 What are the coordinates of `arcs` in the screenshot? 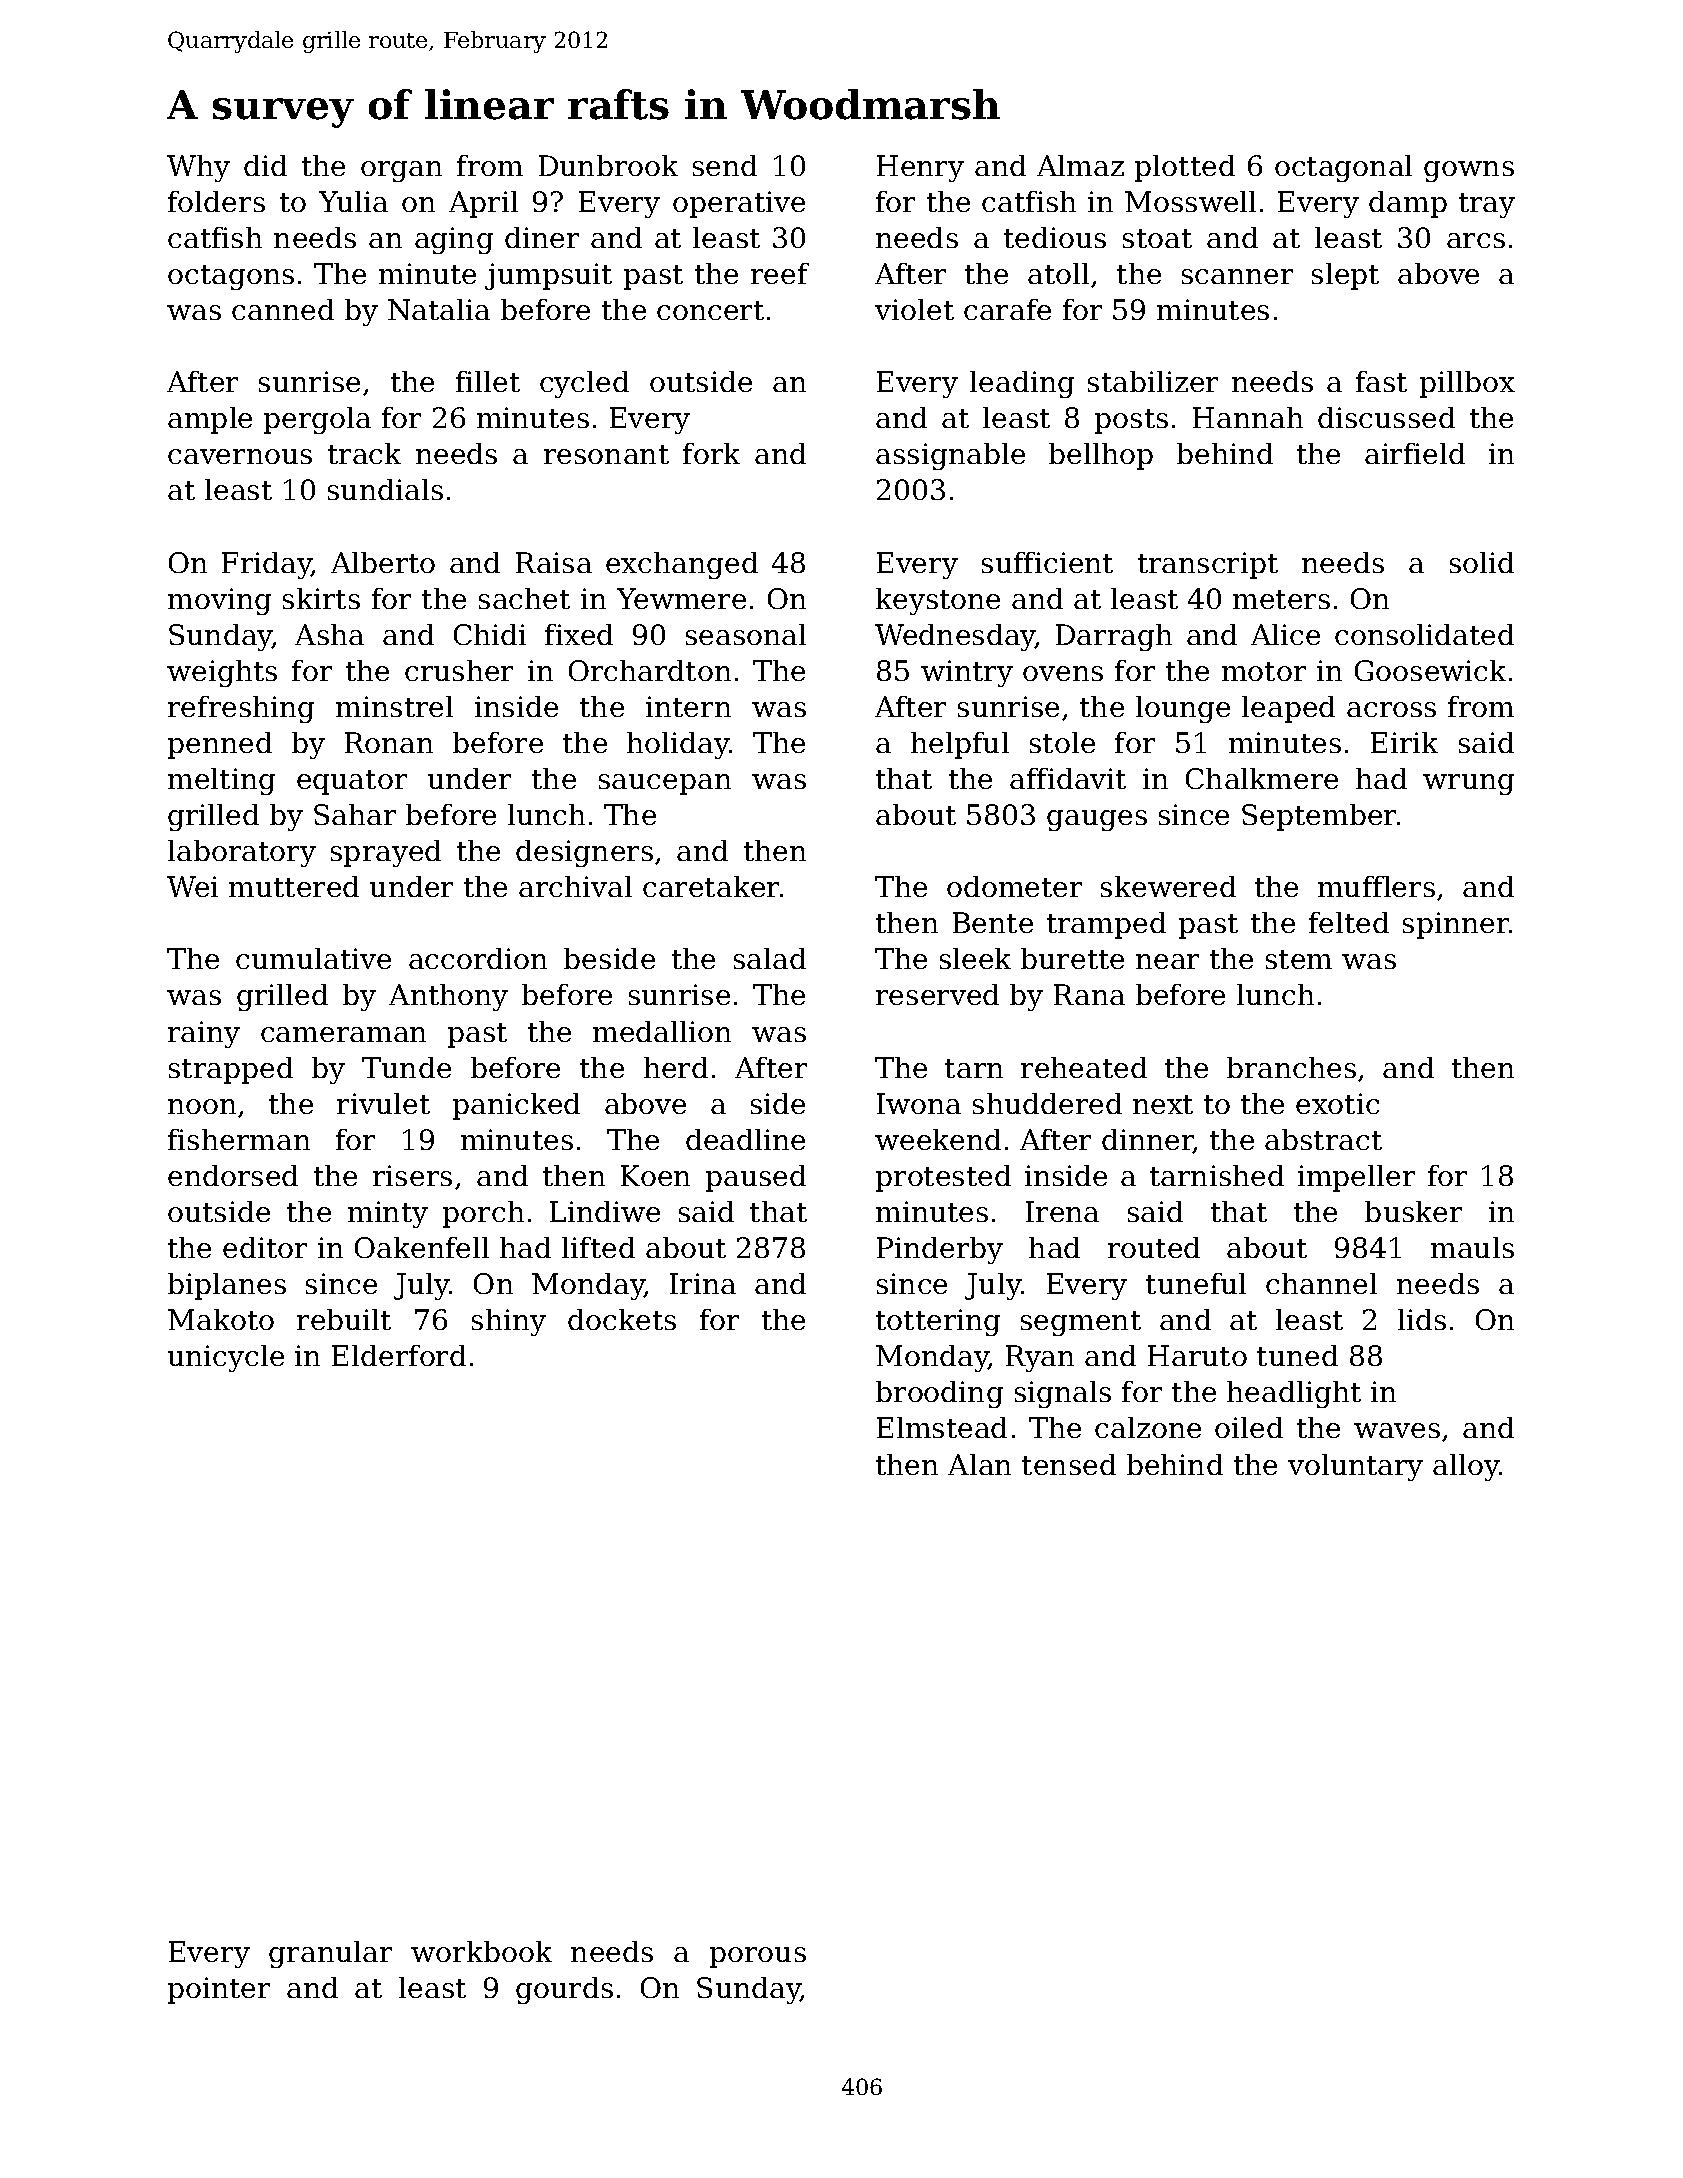 It's located at (1476, 240).
